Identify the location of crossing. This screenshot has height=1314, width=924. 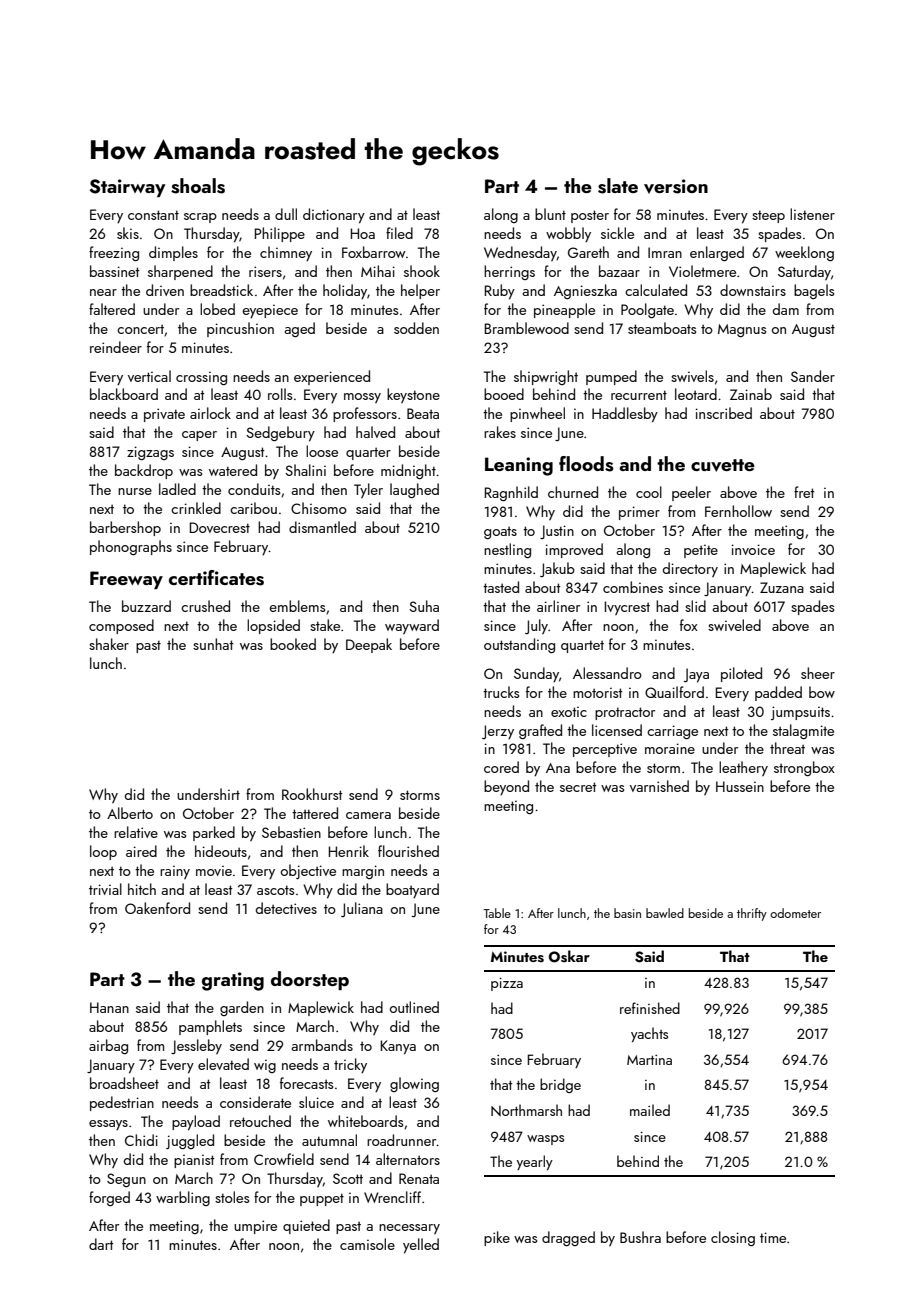
(201, 378).
